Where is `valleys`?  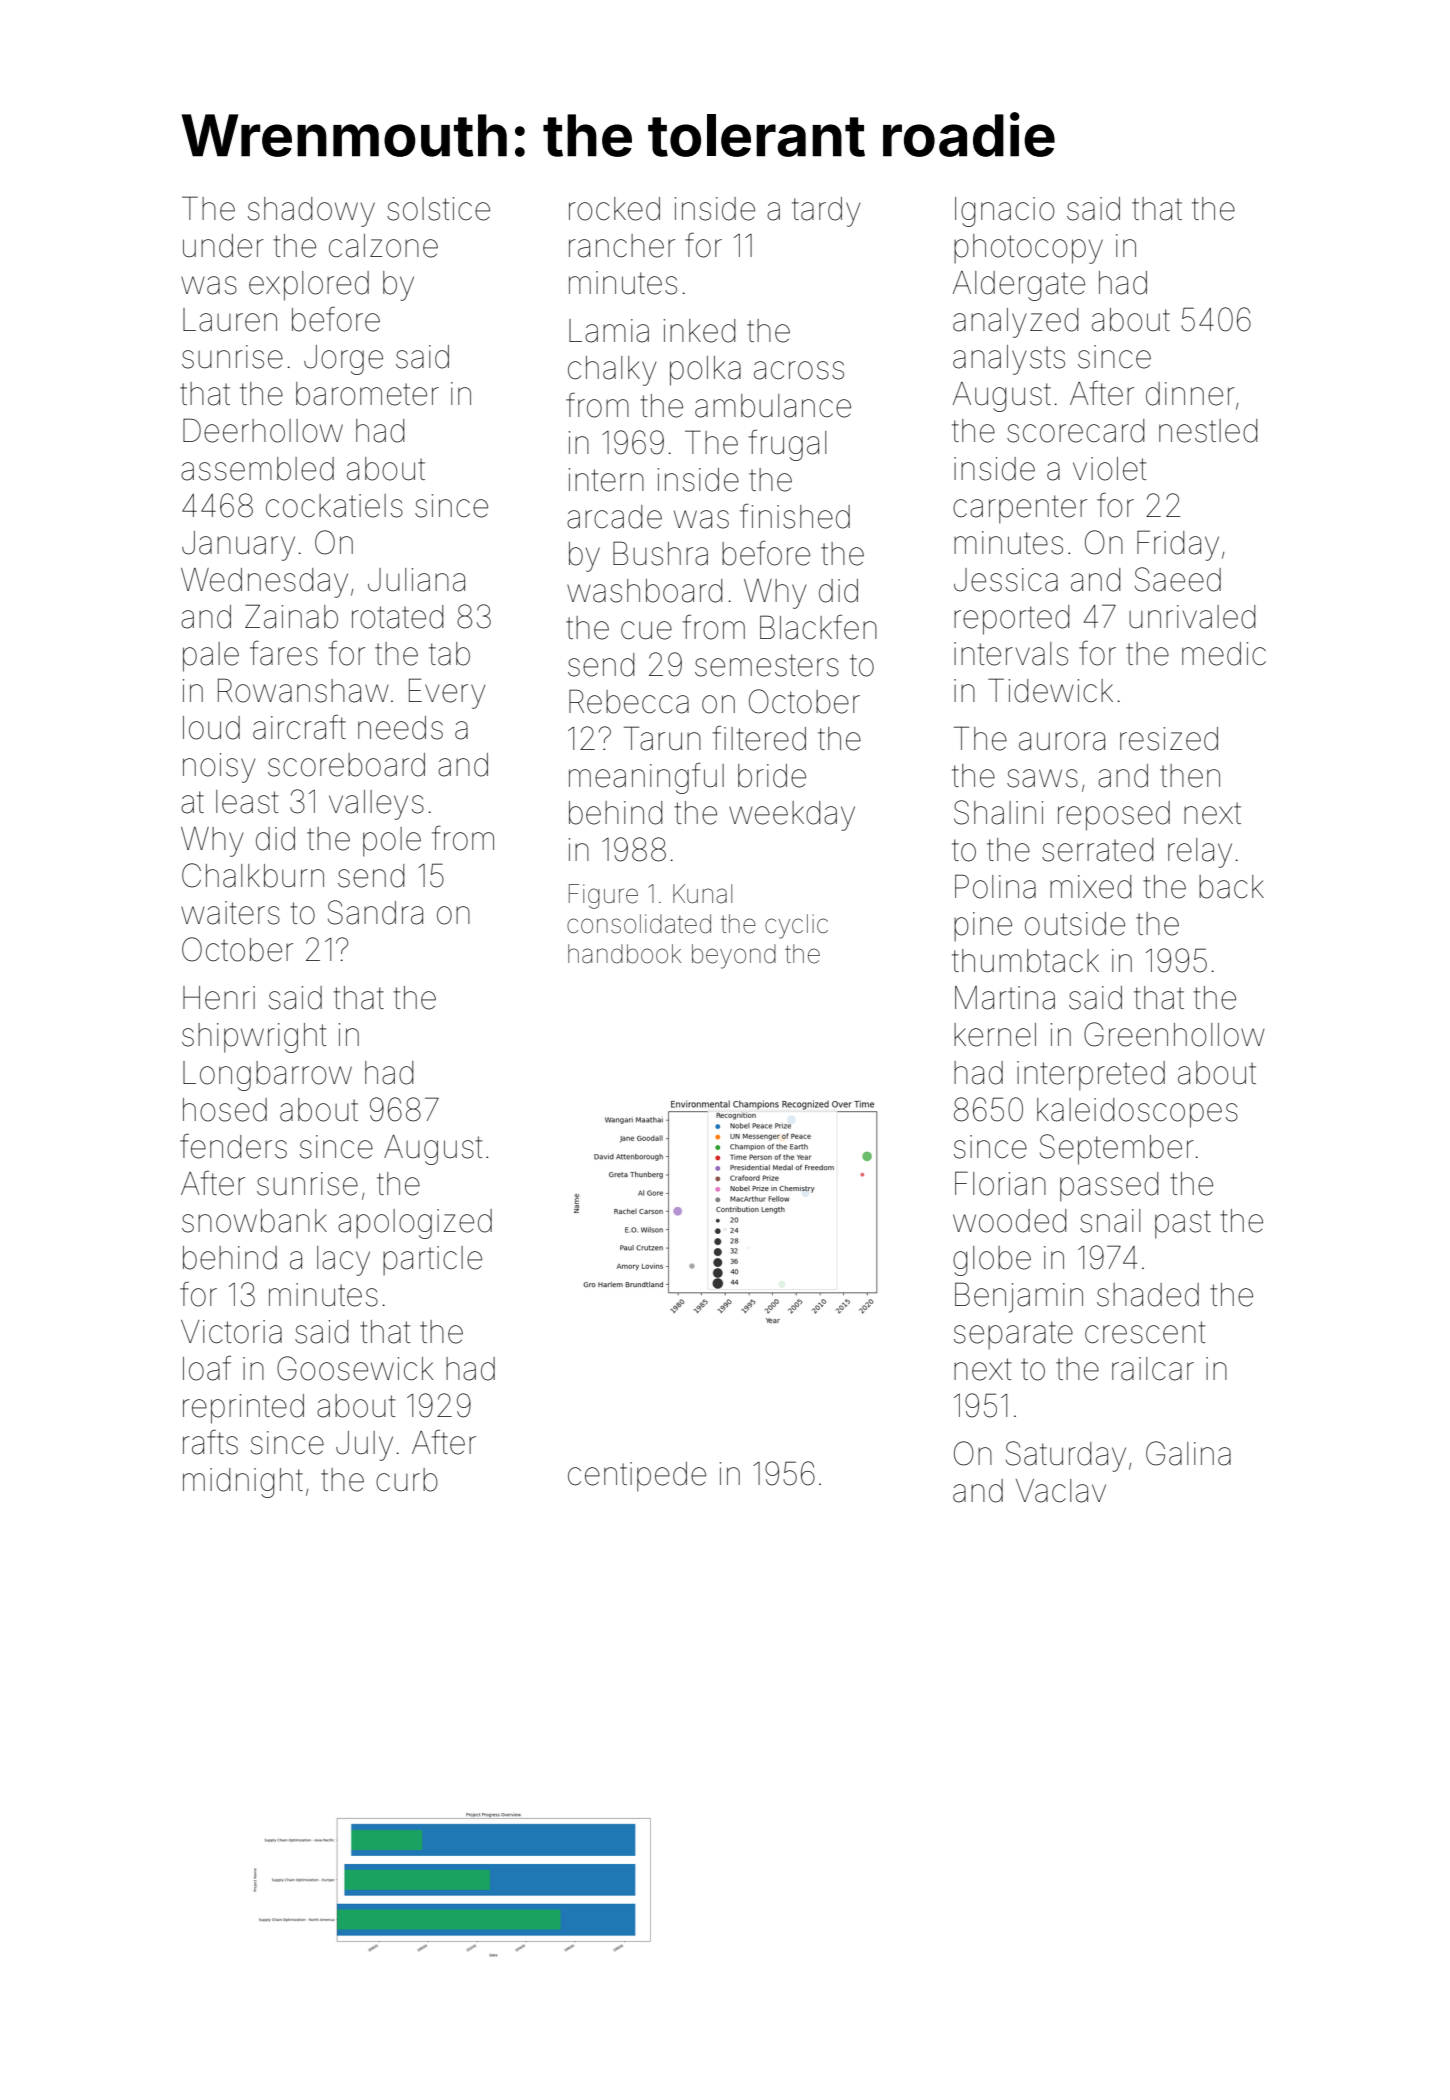 valleys is located at coordinates (376, 805).
